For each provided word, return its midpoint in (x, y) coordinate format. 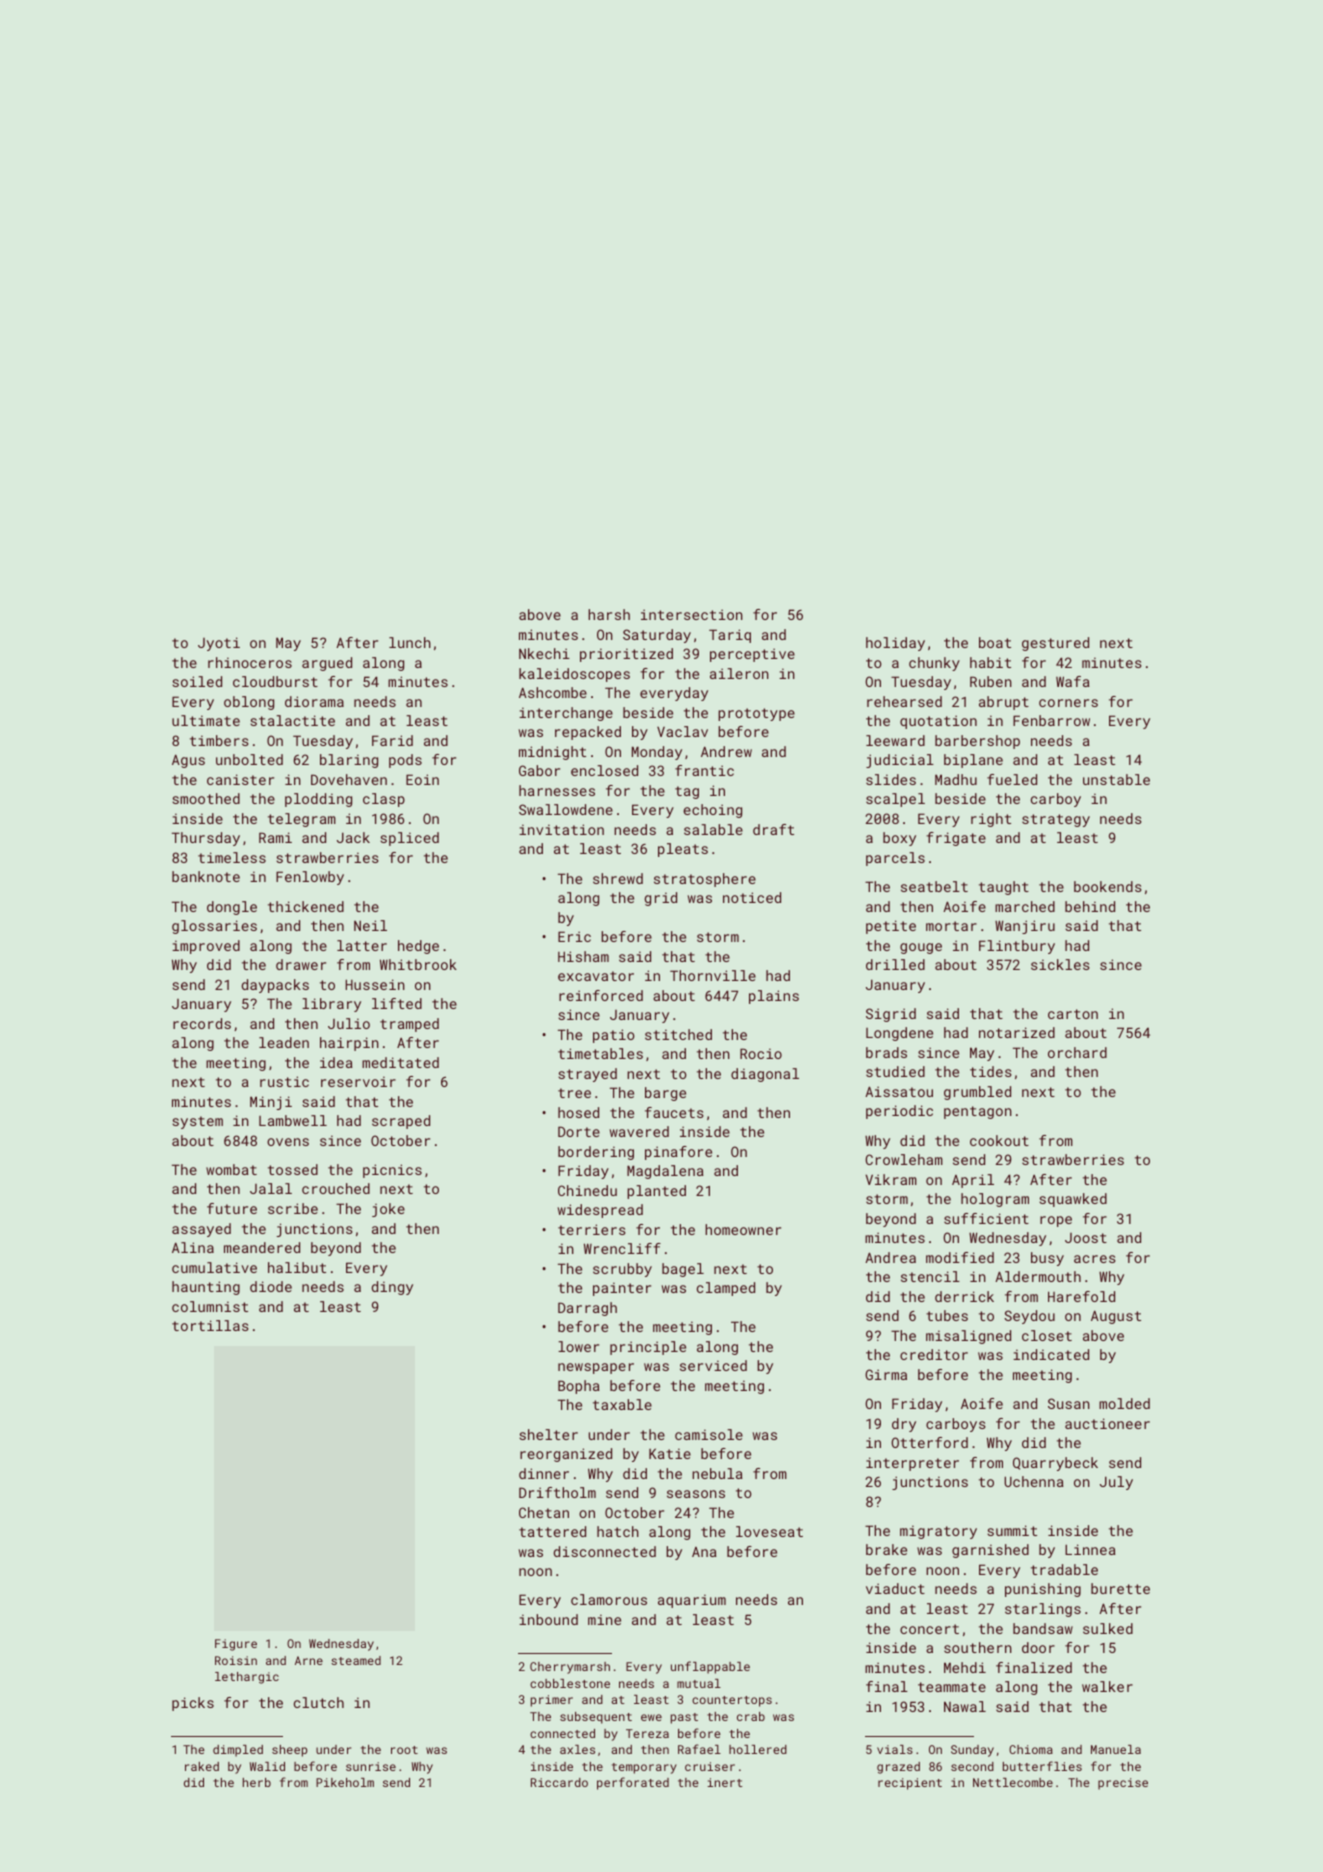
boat (995, 642)
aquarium (692, 1601)
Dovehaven (349, 779)
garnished (990, 1551)
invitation (561, 829)
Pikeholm (345, 1782)
